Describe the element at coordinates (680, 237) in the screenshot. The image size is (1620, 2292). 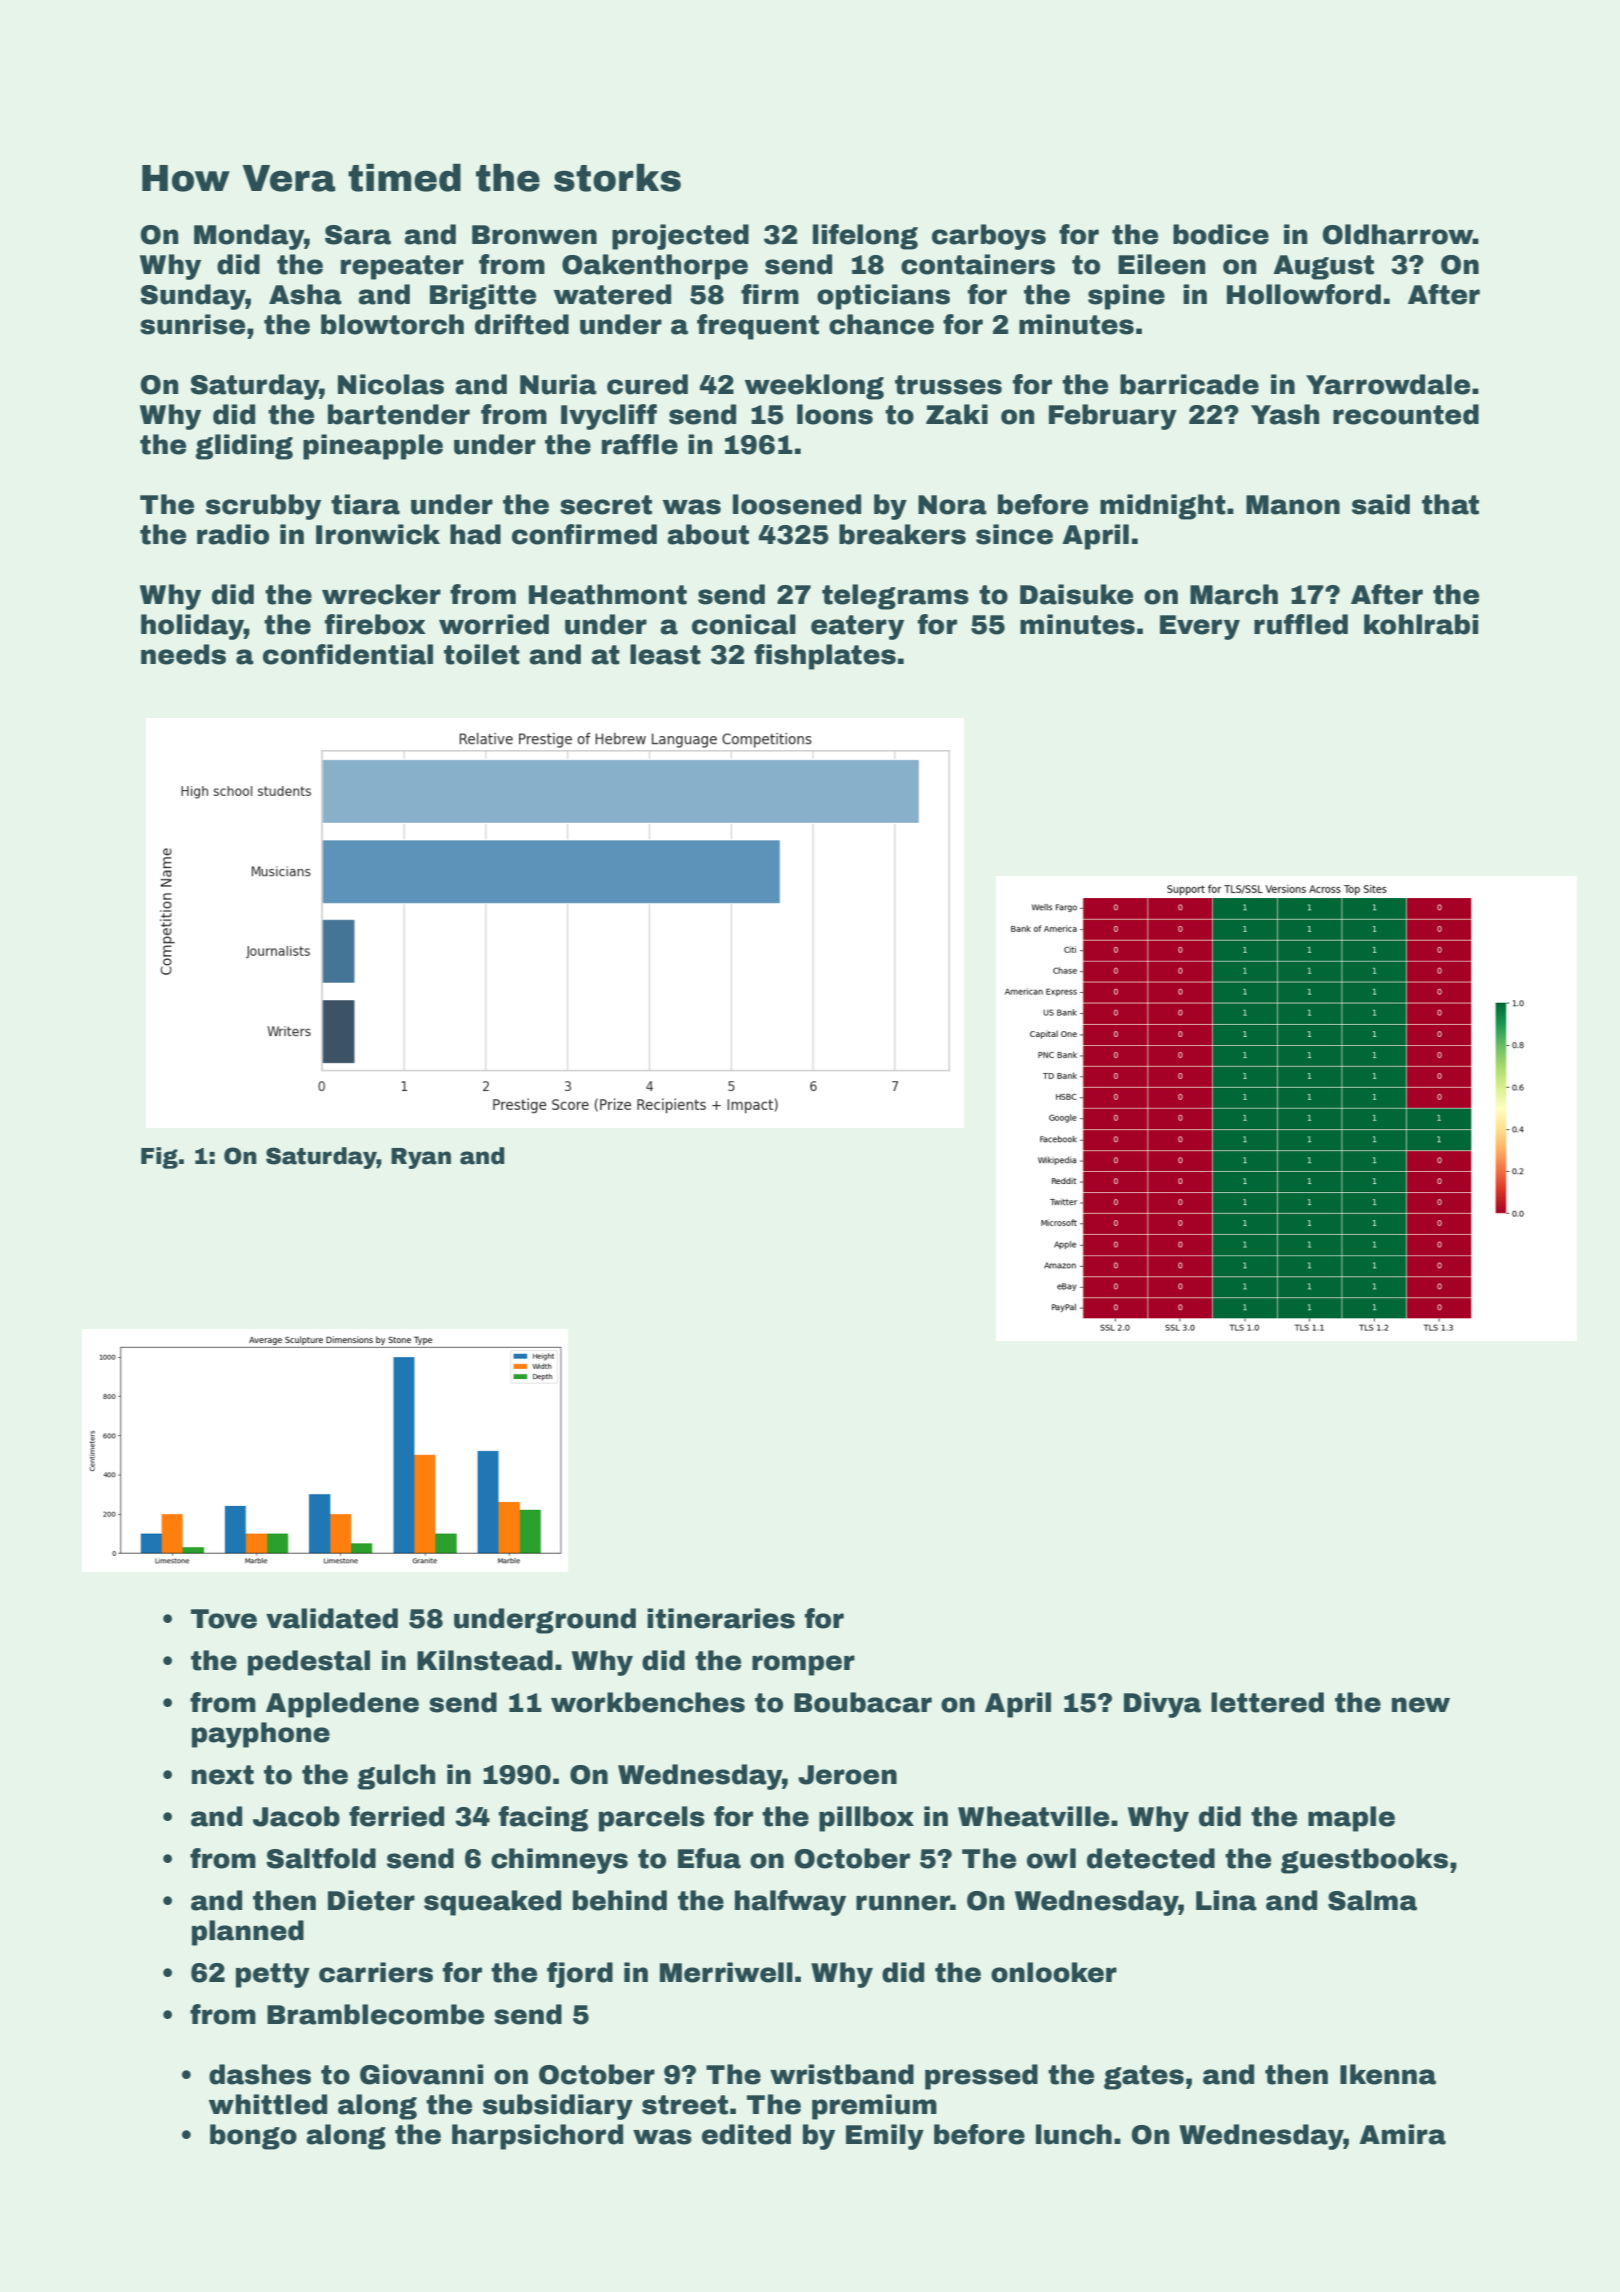
I see `projected` at that location.
